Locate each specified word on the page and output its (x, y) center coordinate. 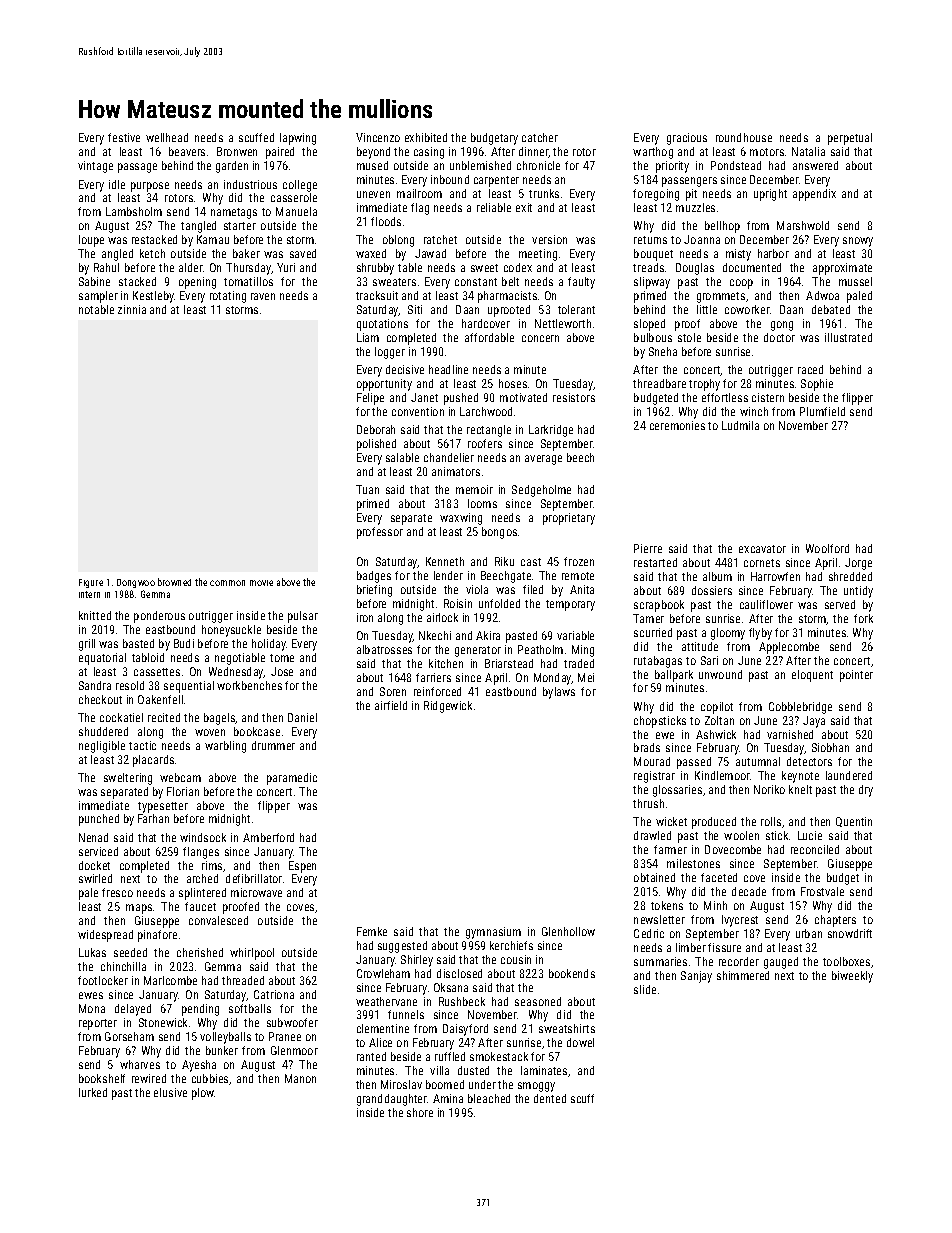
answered (815, 165)
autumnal (758, 761)
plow (203, 1094)
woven (210, 732)
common (227, 583)
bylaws (559, 693)
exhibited (426, 137)
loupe (91, 241)
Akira (488, 635)
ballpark (674, 676)
